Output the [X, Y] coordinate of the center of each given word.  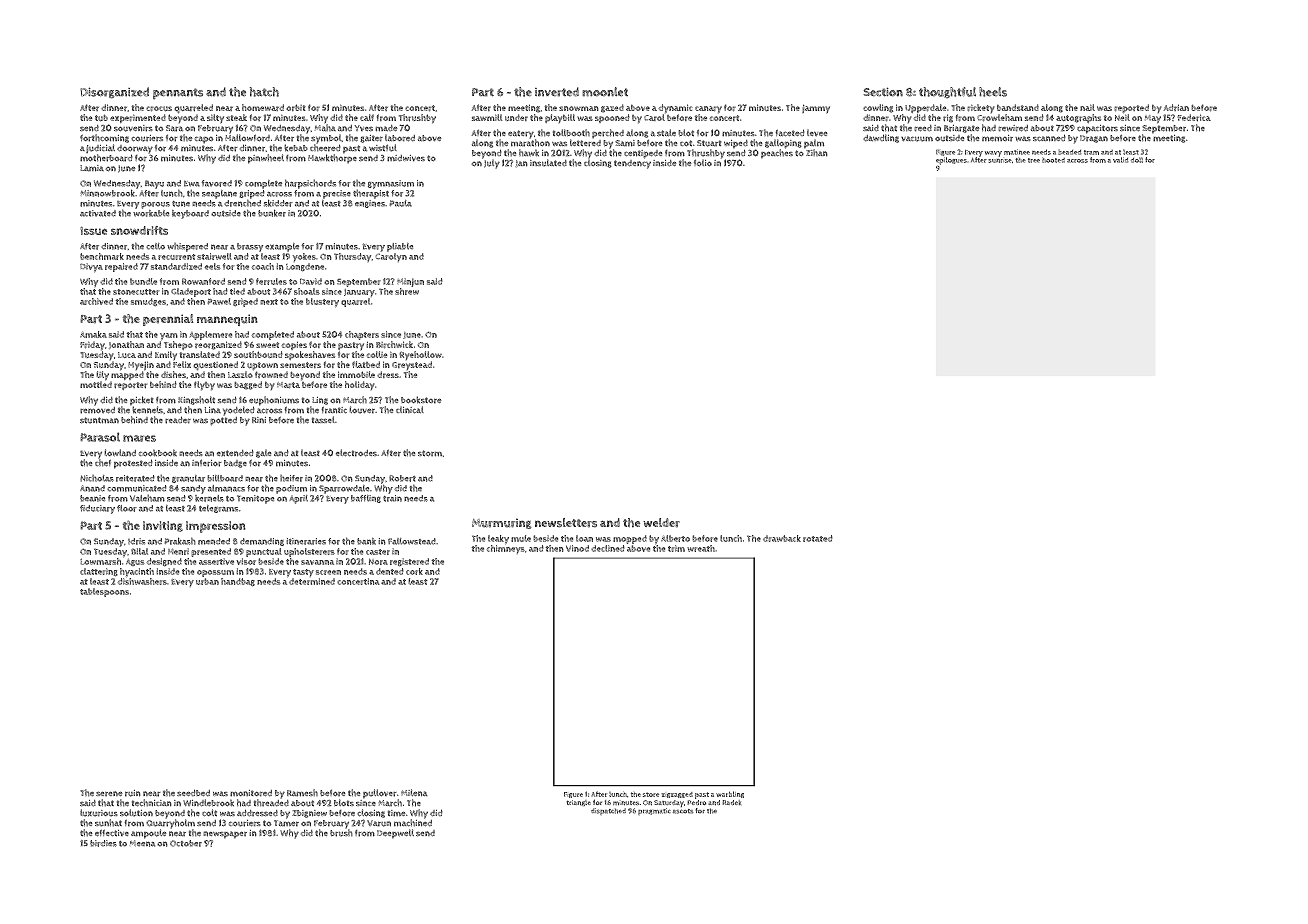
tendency [632, 164]
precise [337, 194]
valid [1121, 160]
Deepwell [395, 834]
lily [102, 376]
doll [1137, 160]
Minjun [410, 282]
